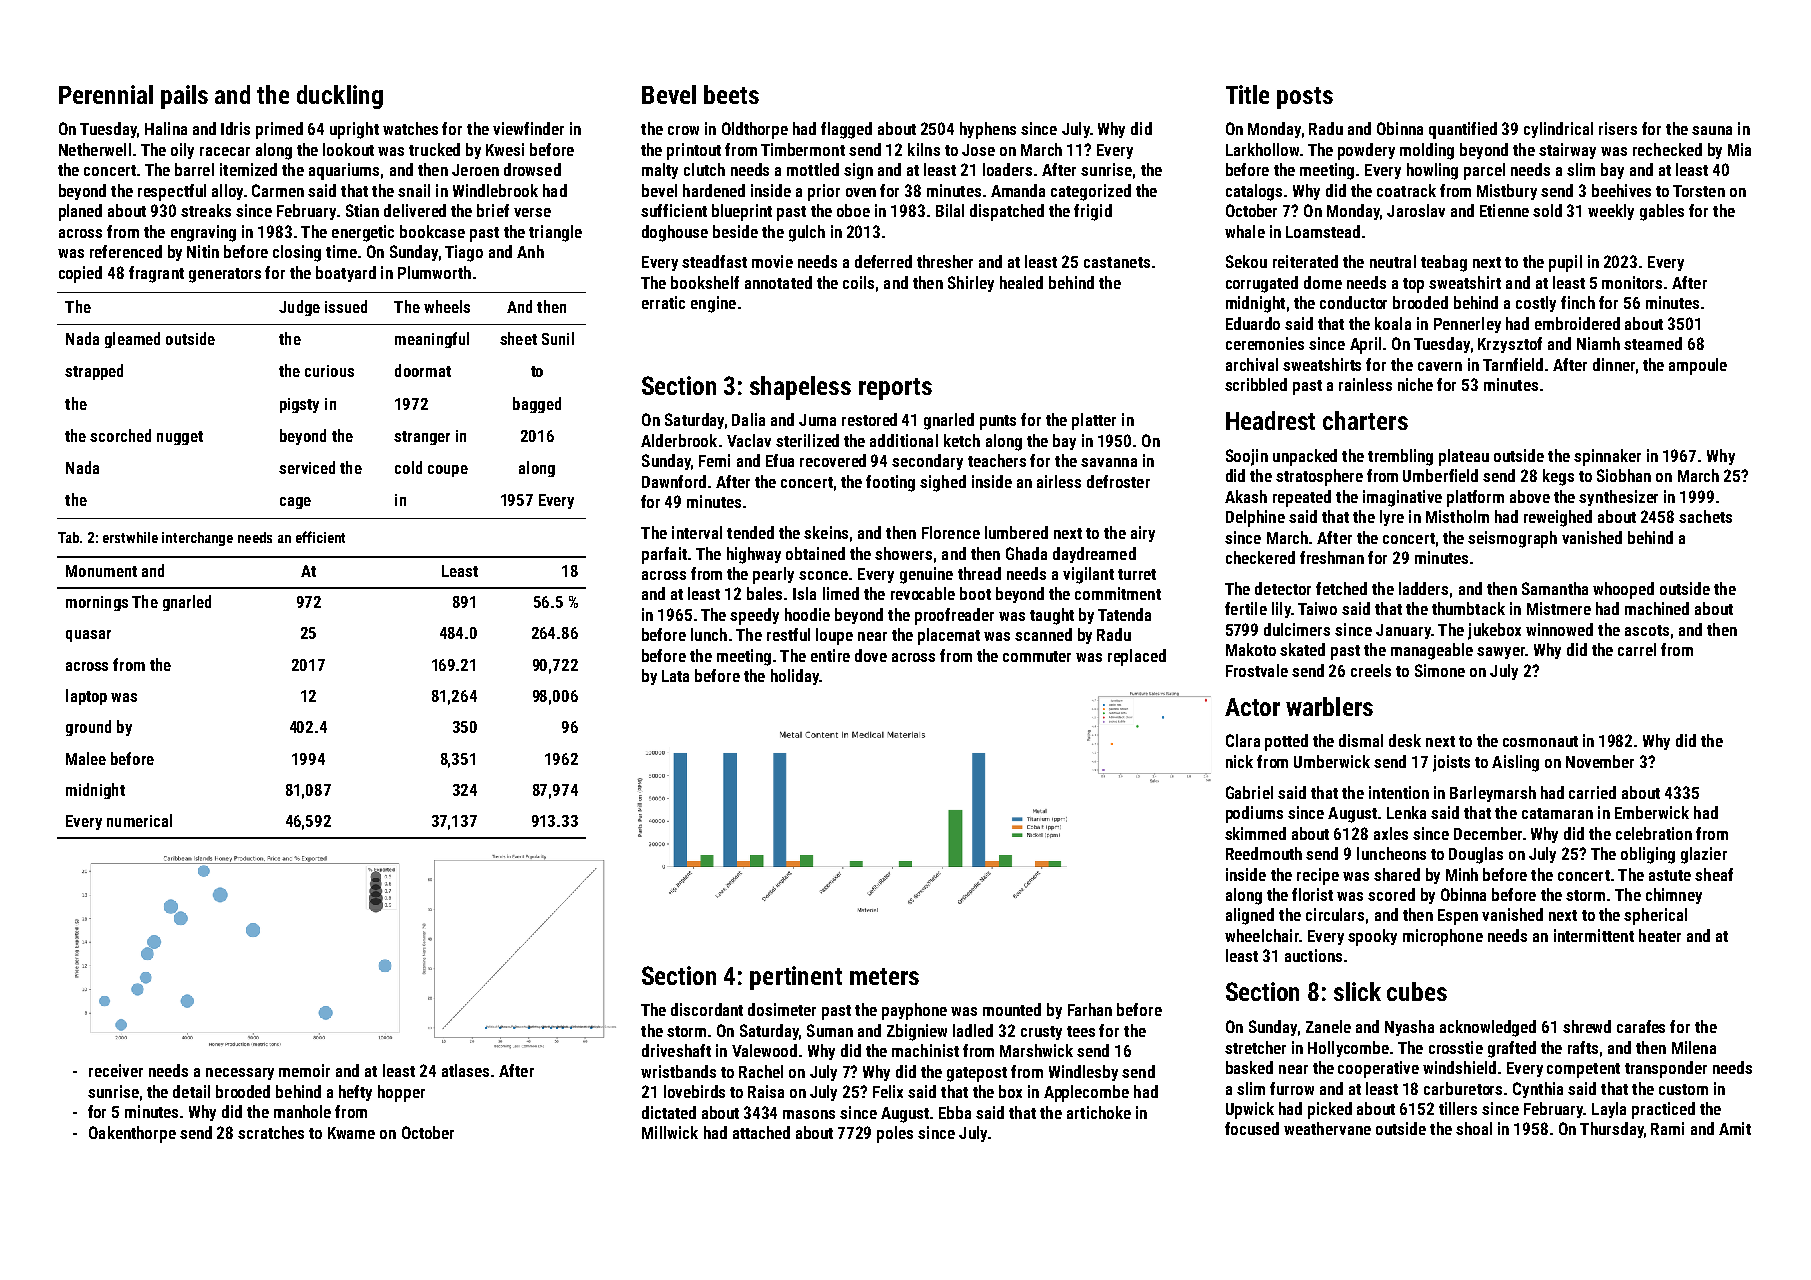 This screenshot has height=1280, width=1811. I want to click on quasar, so click(88, 636).
